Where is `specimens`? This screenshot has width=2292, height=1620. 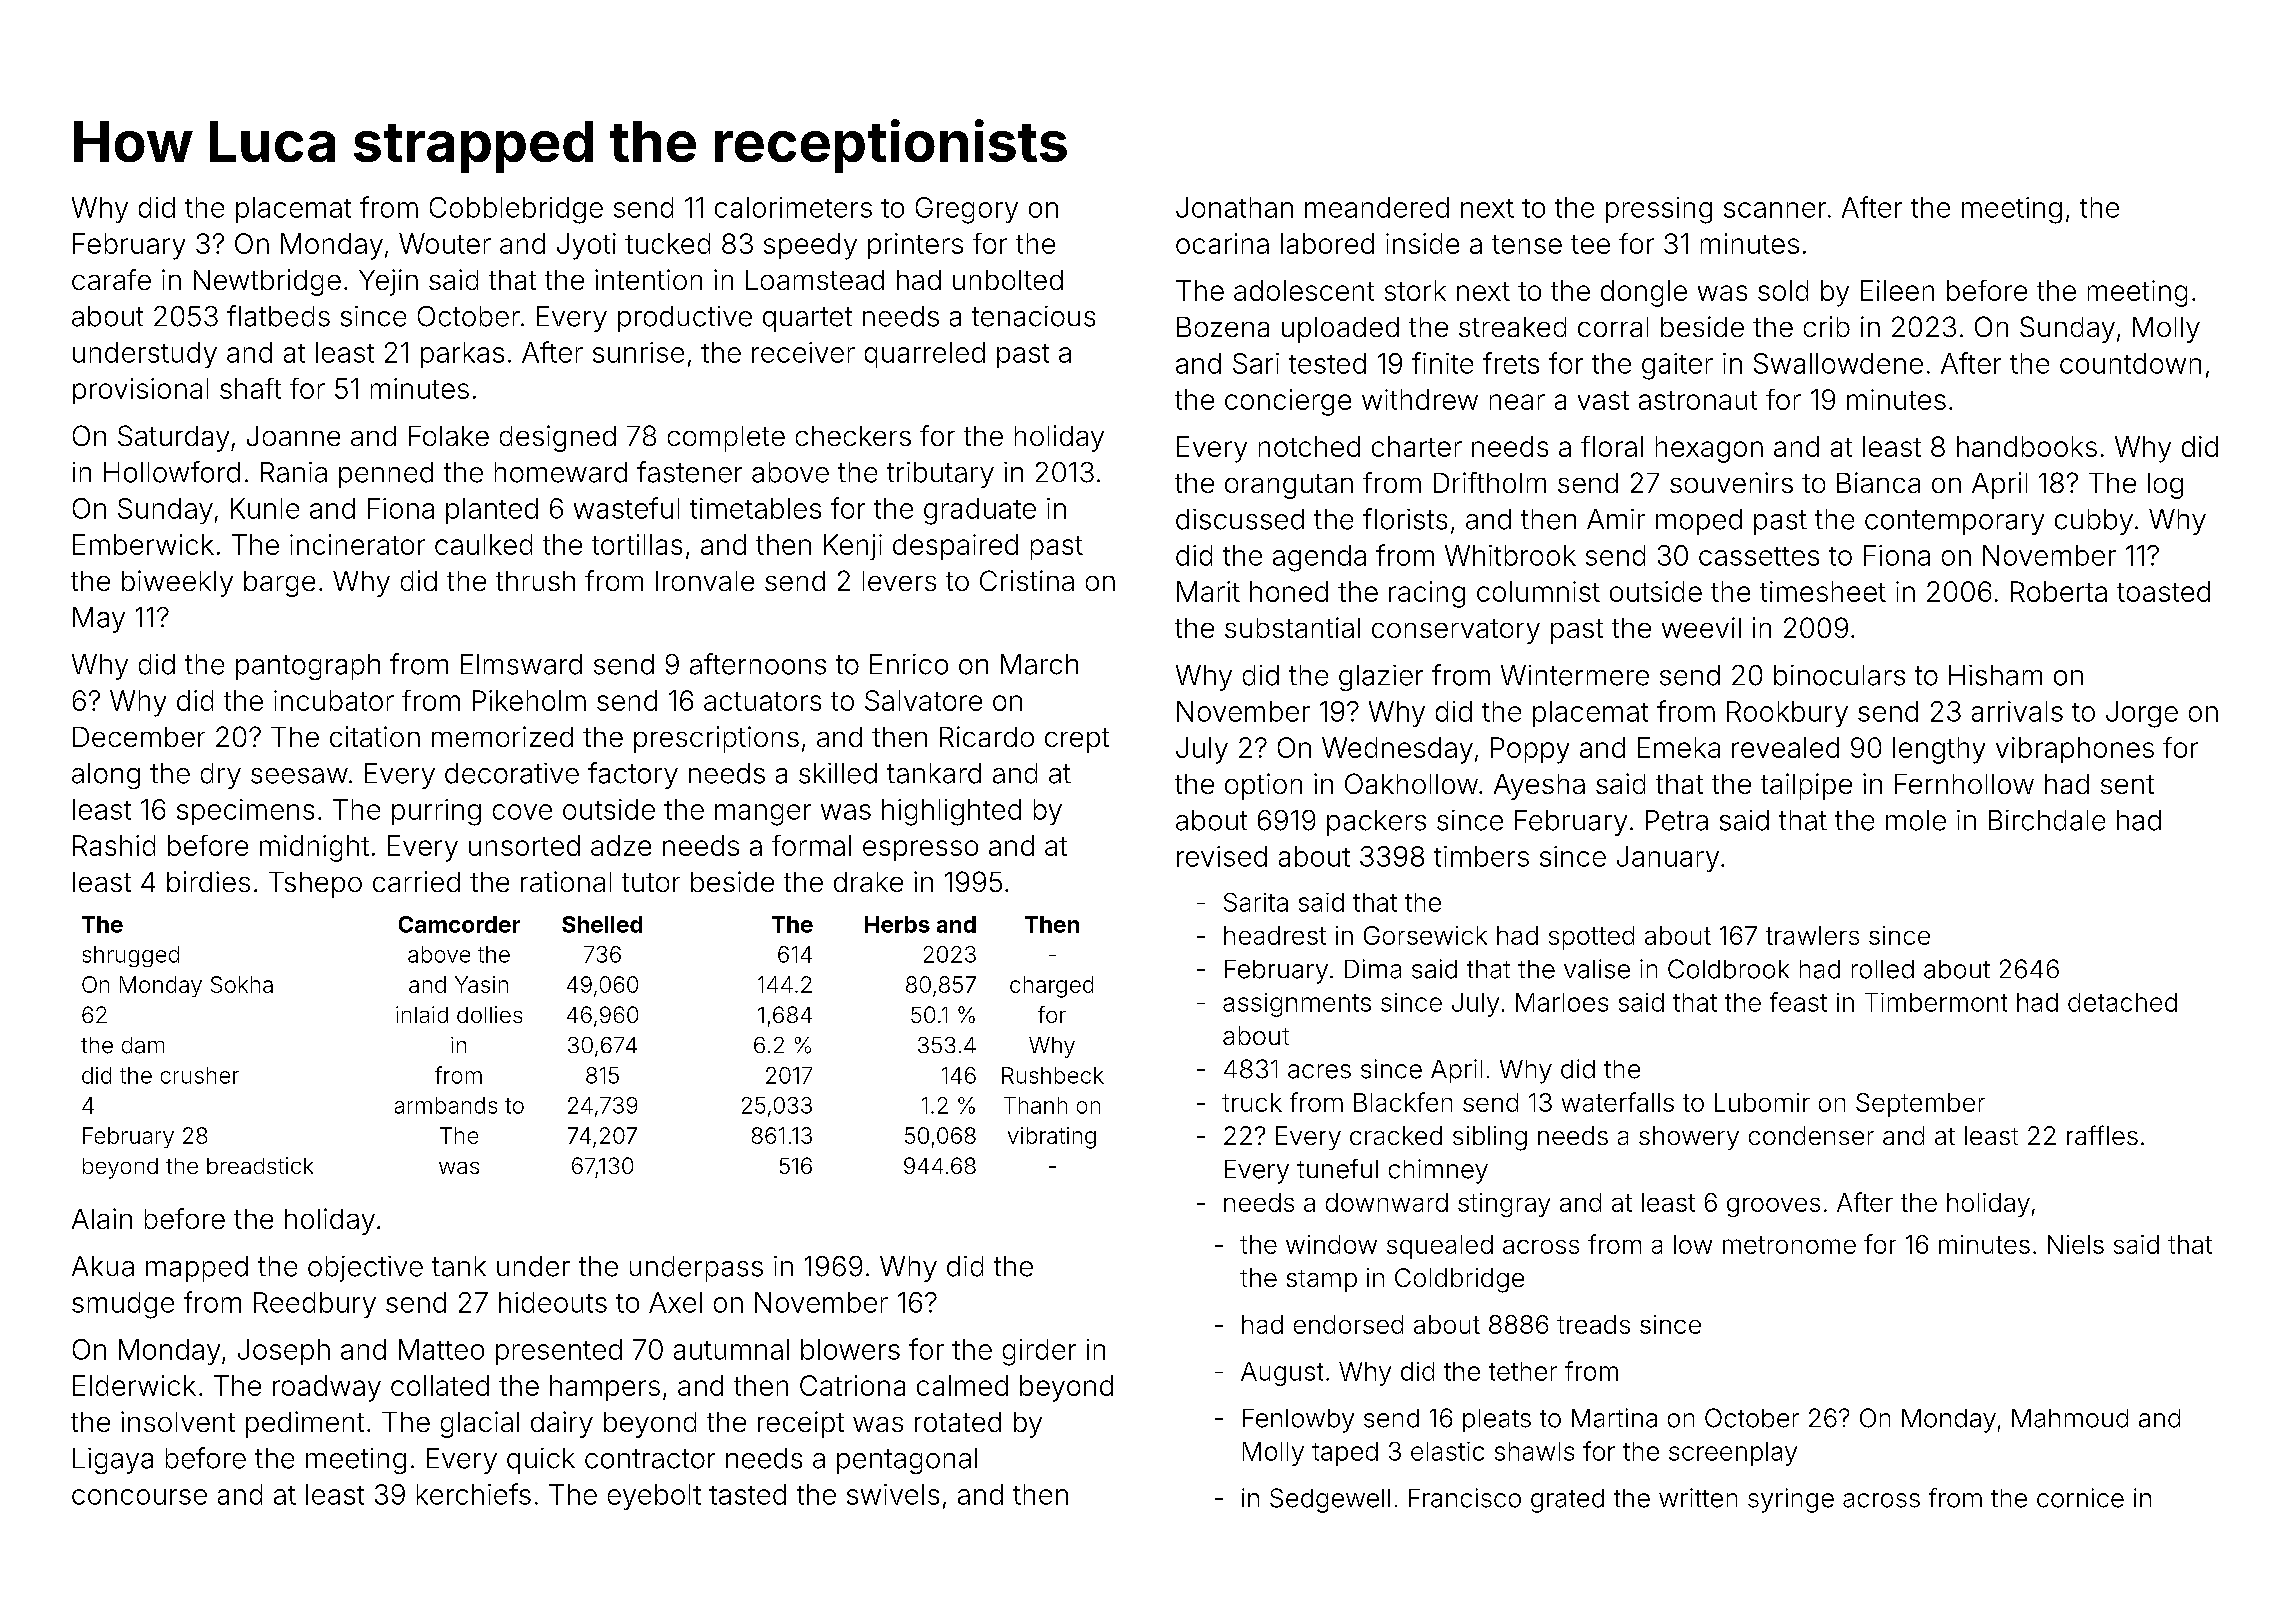
specimens is located at coordinates (245, 812).
